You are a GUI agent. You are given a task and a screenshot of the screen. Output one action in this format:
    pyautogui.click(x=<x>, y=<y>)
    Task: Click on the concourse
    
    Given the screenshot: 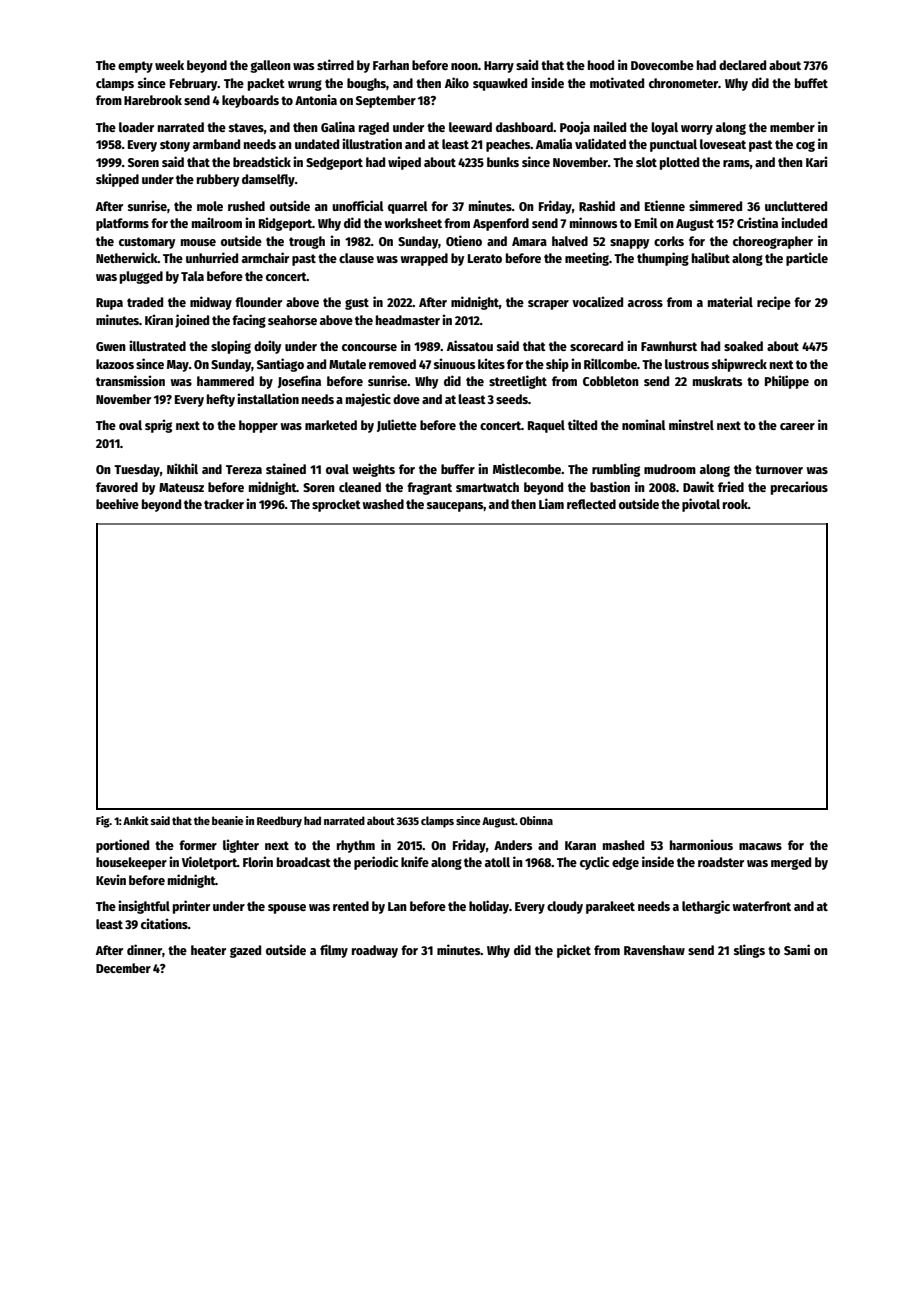 What is the action you would take?
    pyautogui.click(x=369, y=347)
